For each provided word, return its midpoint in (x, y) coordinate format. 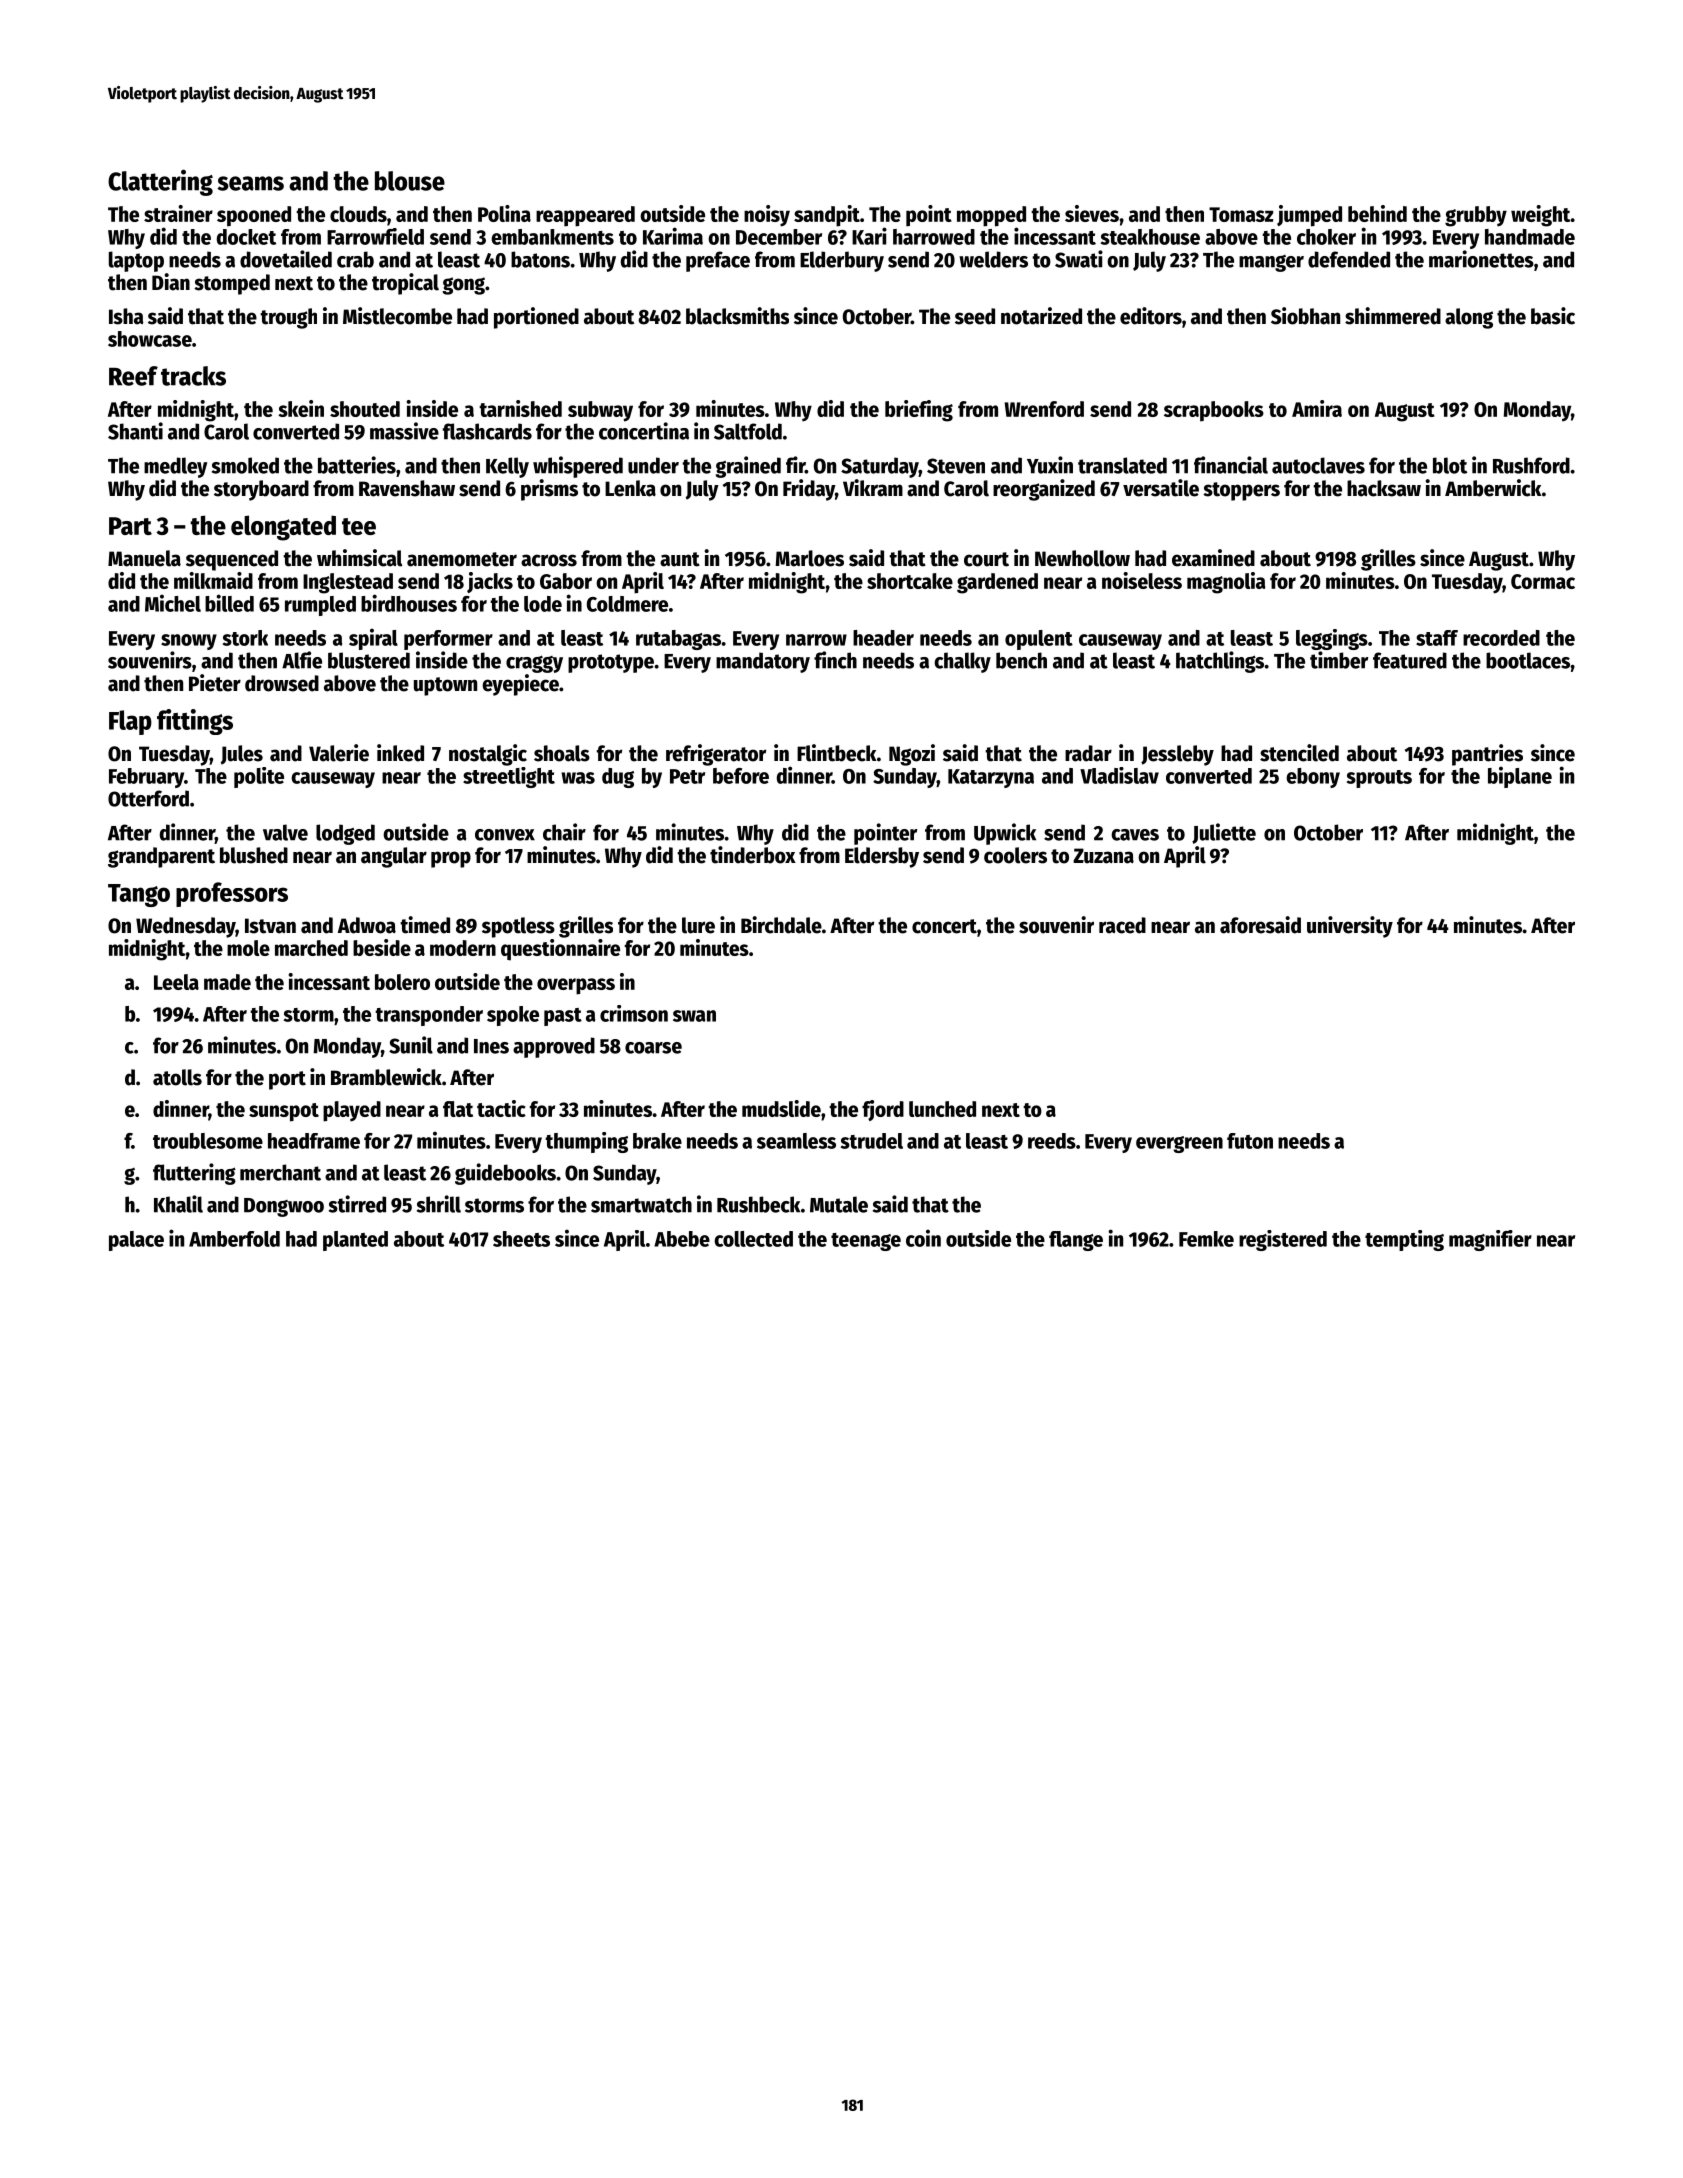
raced (1122, 925)
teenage (866, 1242)
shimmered (1393, 316)
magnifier (1490, 1240)
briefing (919, 411)
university (1350, 927)
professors (232, 894)
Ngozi (912, 755)
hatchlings (1220, 662)
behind (1377, 213)
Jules (242, 755)
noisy (767, 216)
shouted (365, 409)
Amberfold (234, 1239)
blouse (410, 181)
